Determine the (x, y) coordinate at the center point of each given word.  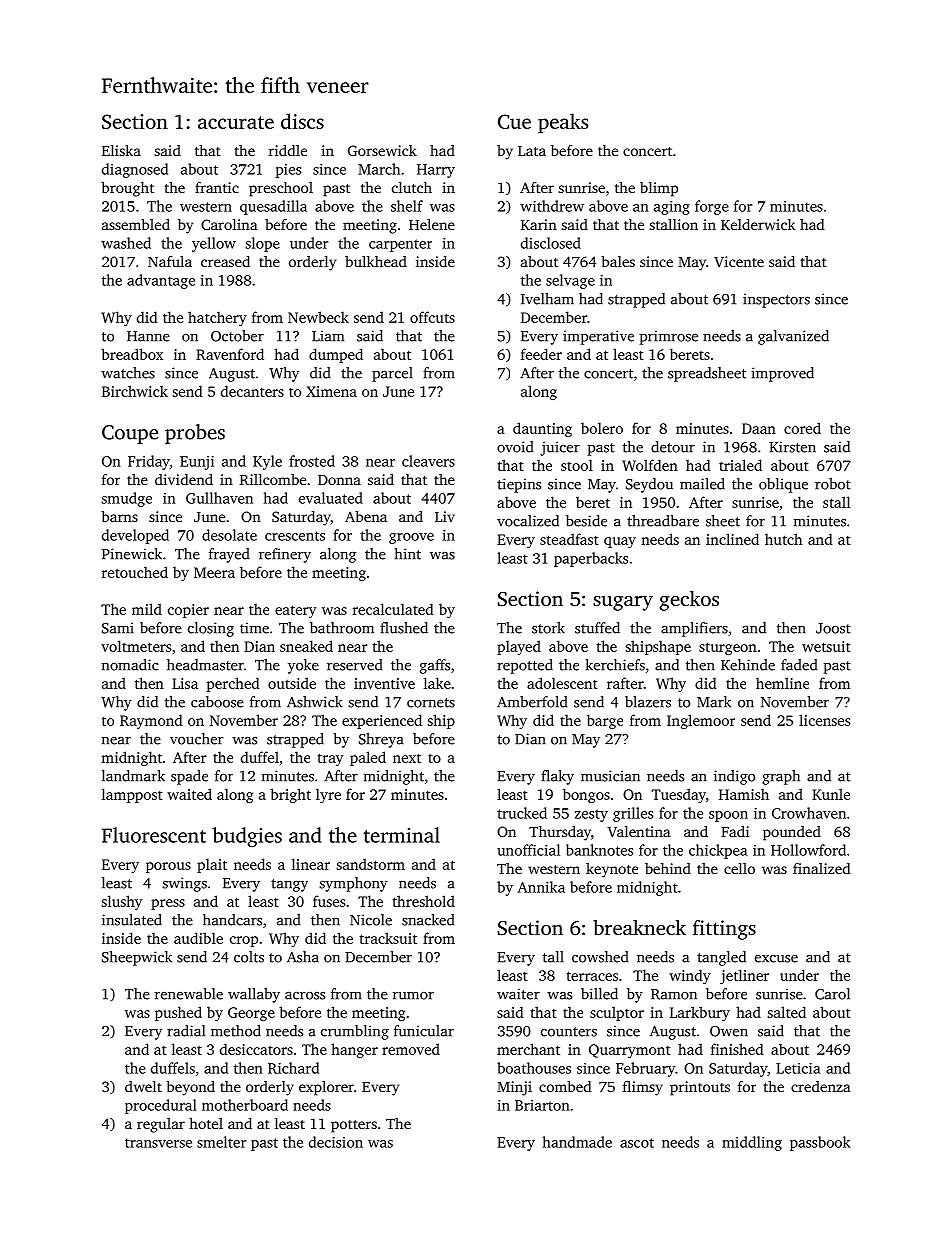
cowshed (600, 957)
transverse (158, 1143)
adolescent (562, 683)
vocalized (528, 521)
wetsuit (826, 646)
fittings (724, 930)
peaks (563, 123)
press (168, 904)
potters (354, 1126)
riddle (288, 150)
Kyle (267, 462)
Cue (514, 121)
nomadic (129, 665)
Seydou (649, 485)
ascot (637, 1143)
